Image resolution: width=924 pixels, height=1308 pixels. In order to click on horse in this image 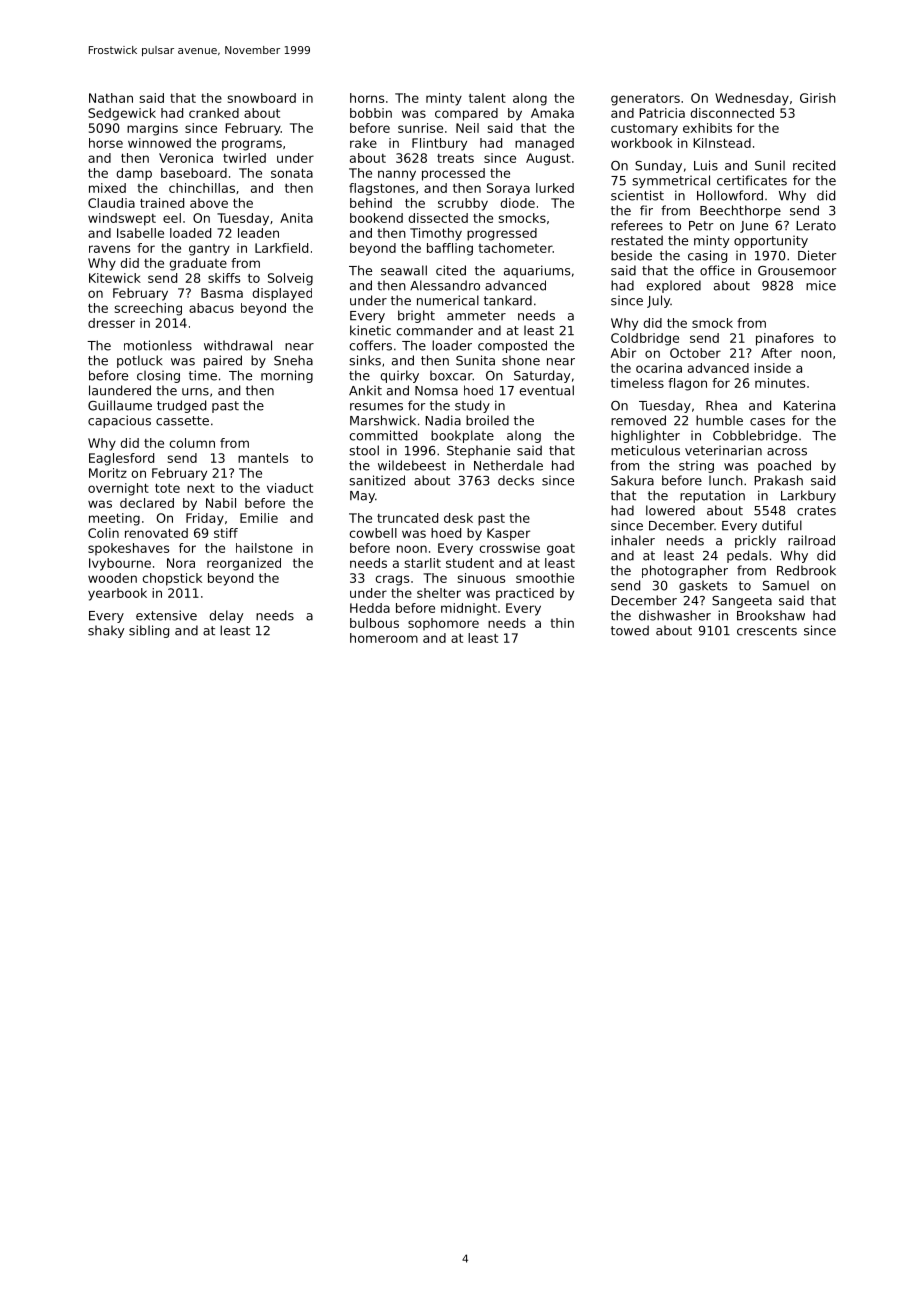, I will do `click(106, 143)`.
